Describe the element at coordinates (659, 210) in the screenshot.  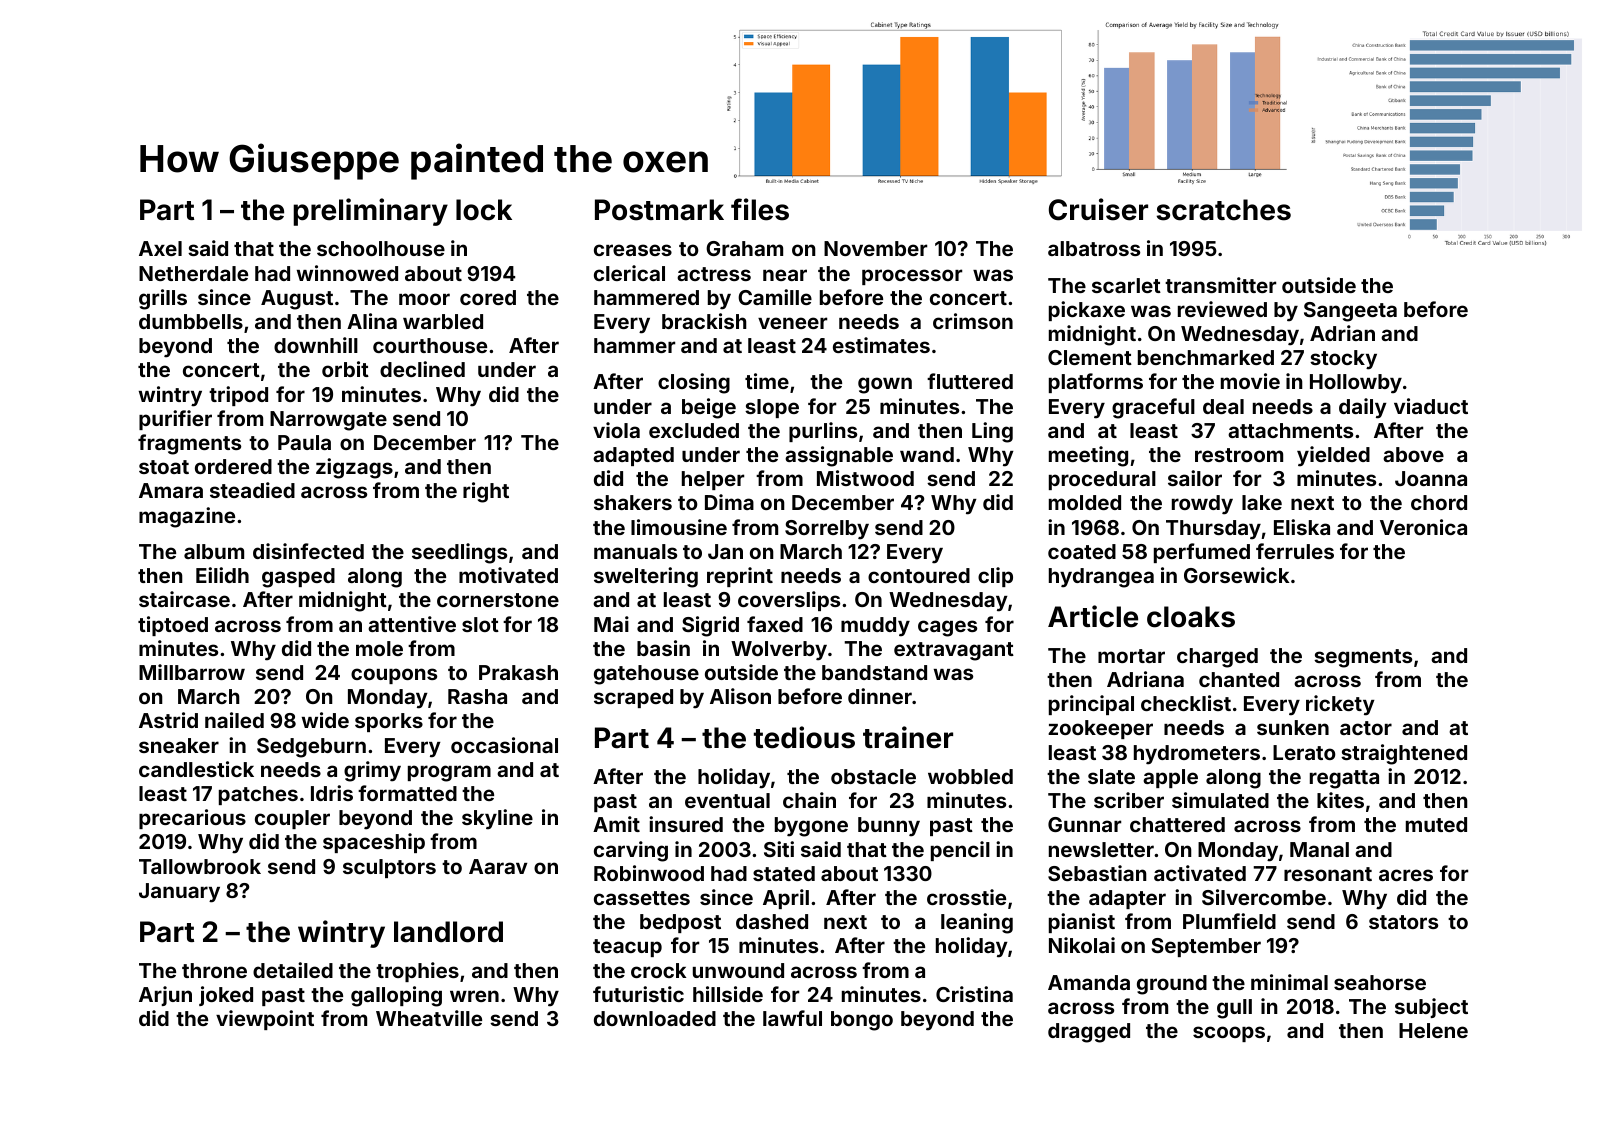
I see `Postmark` at that location.
